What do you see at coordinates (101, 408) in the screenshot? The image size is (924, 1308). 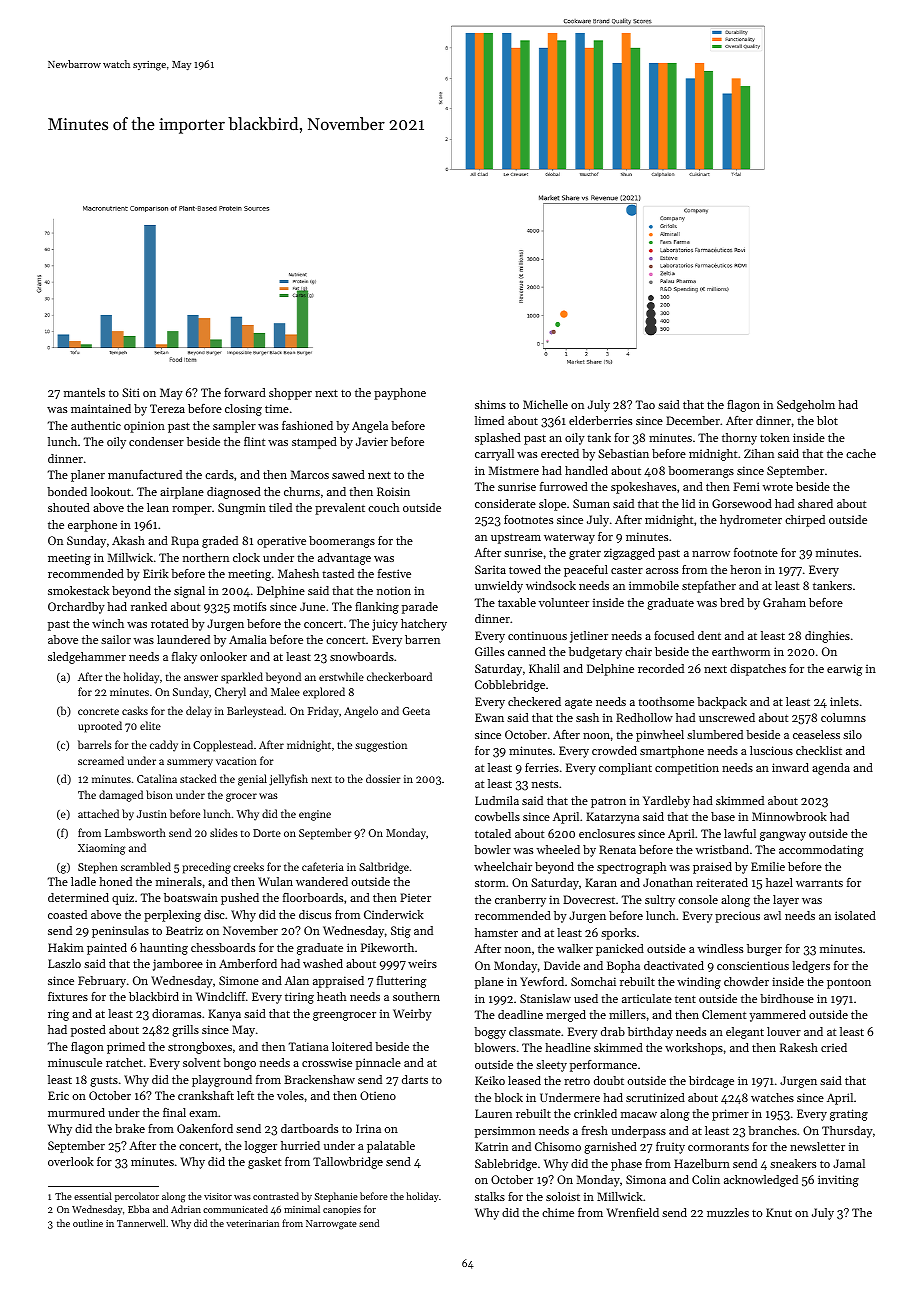 I see `maintained` at bounding box center [101, 408].
